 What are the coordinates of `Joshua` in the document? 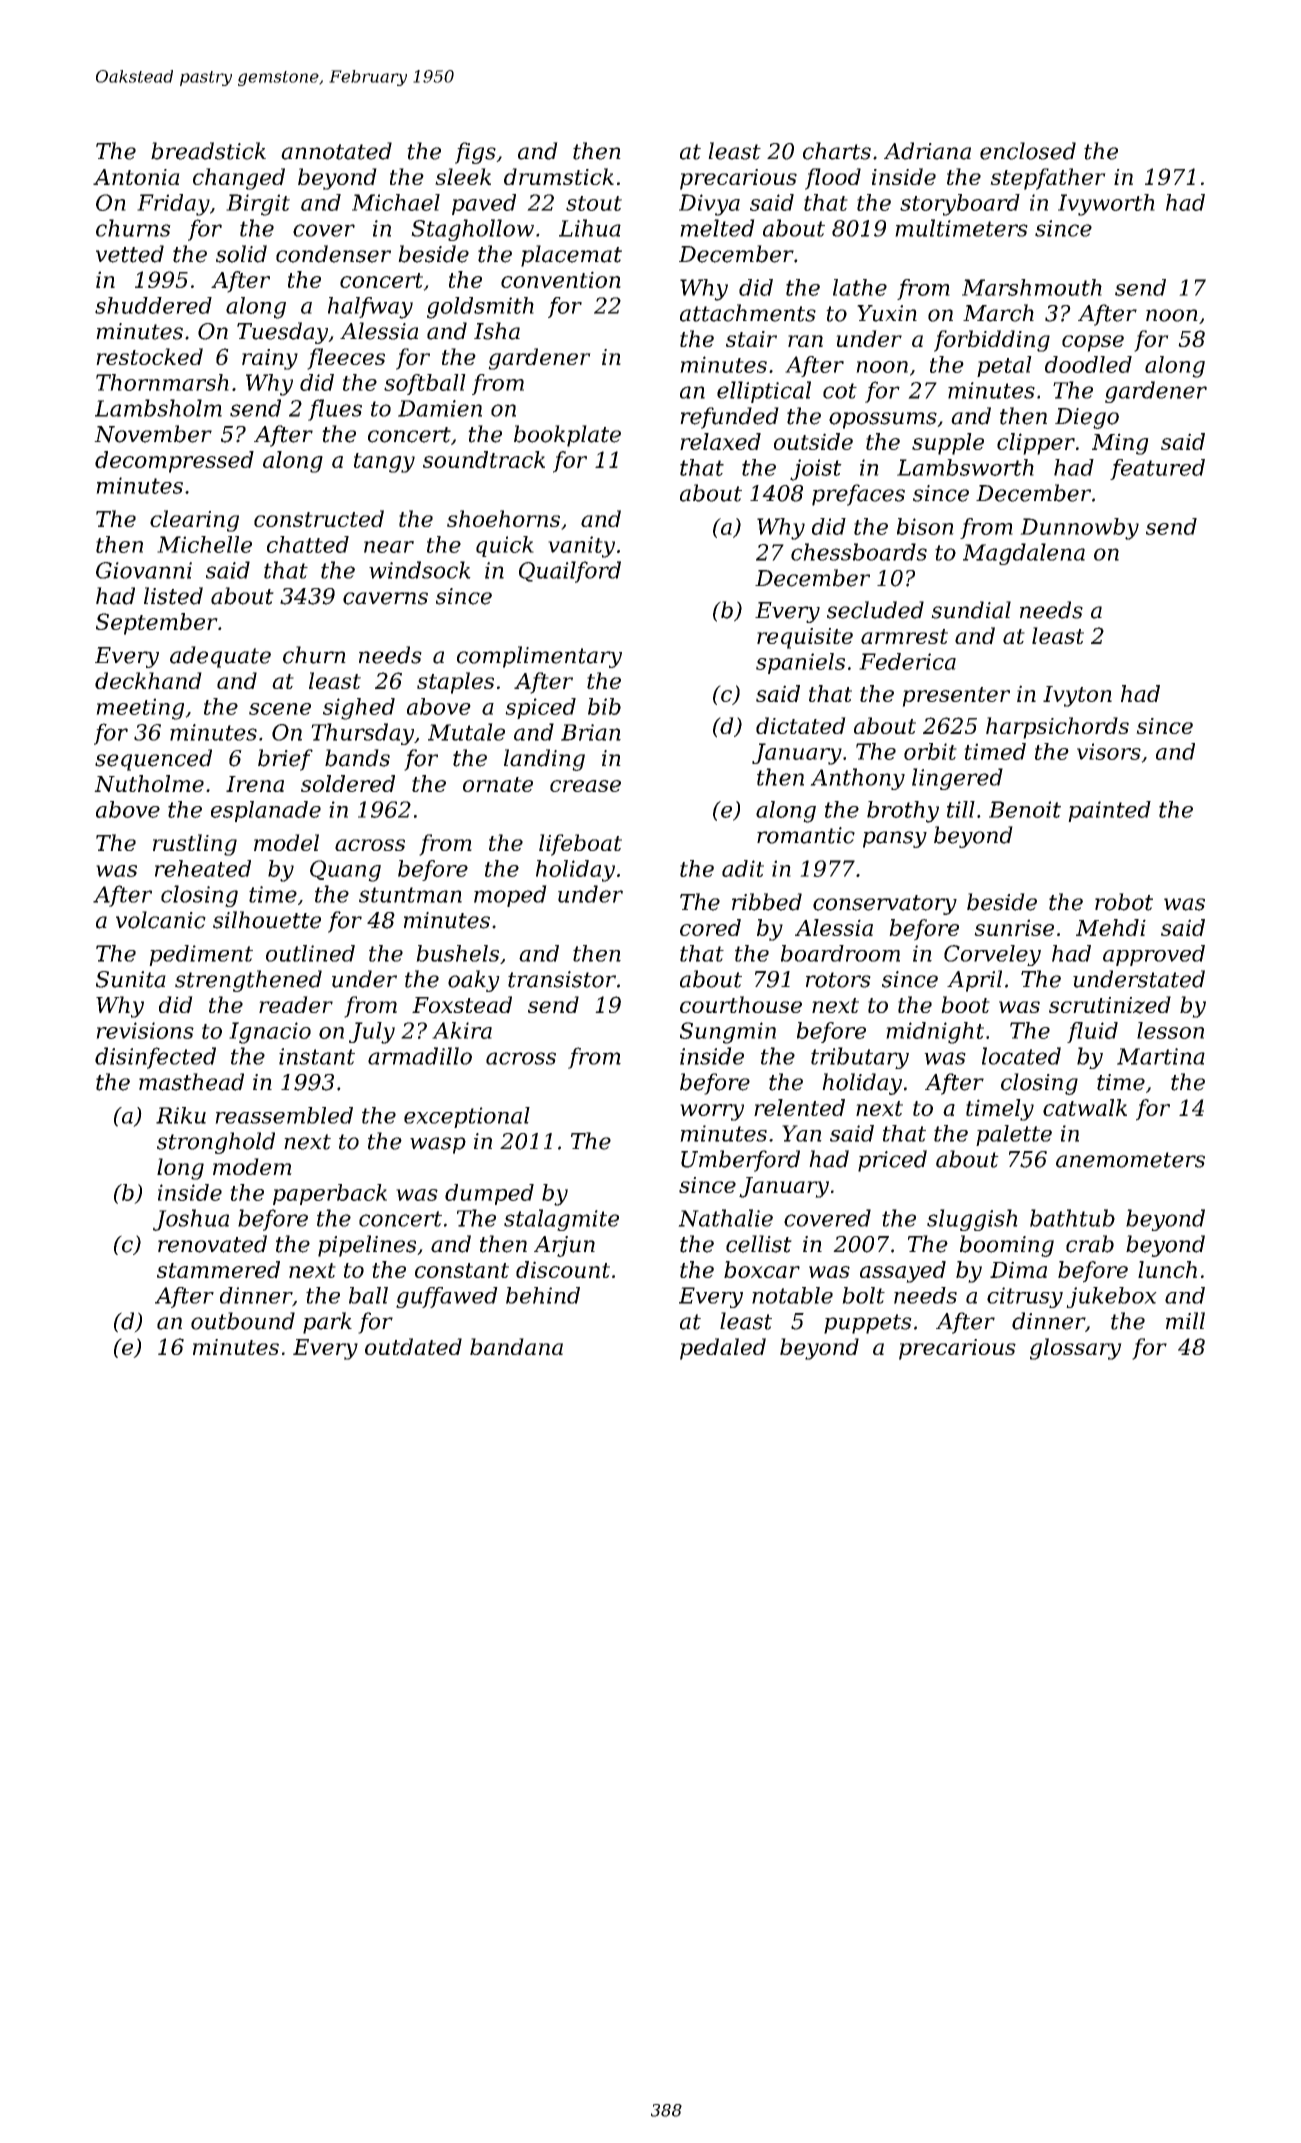 It's located at (191, 1220).
